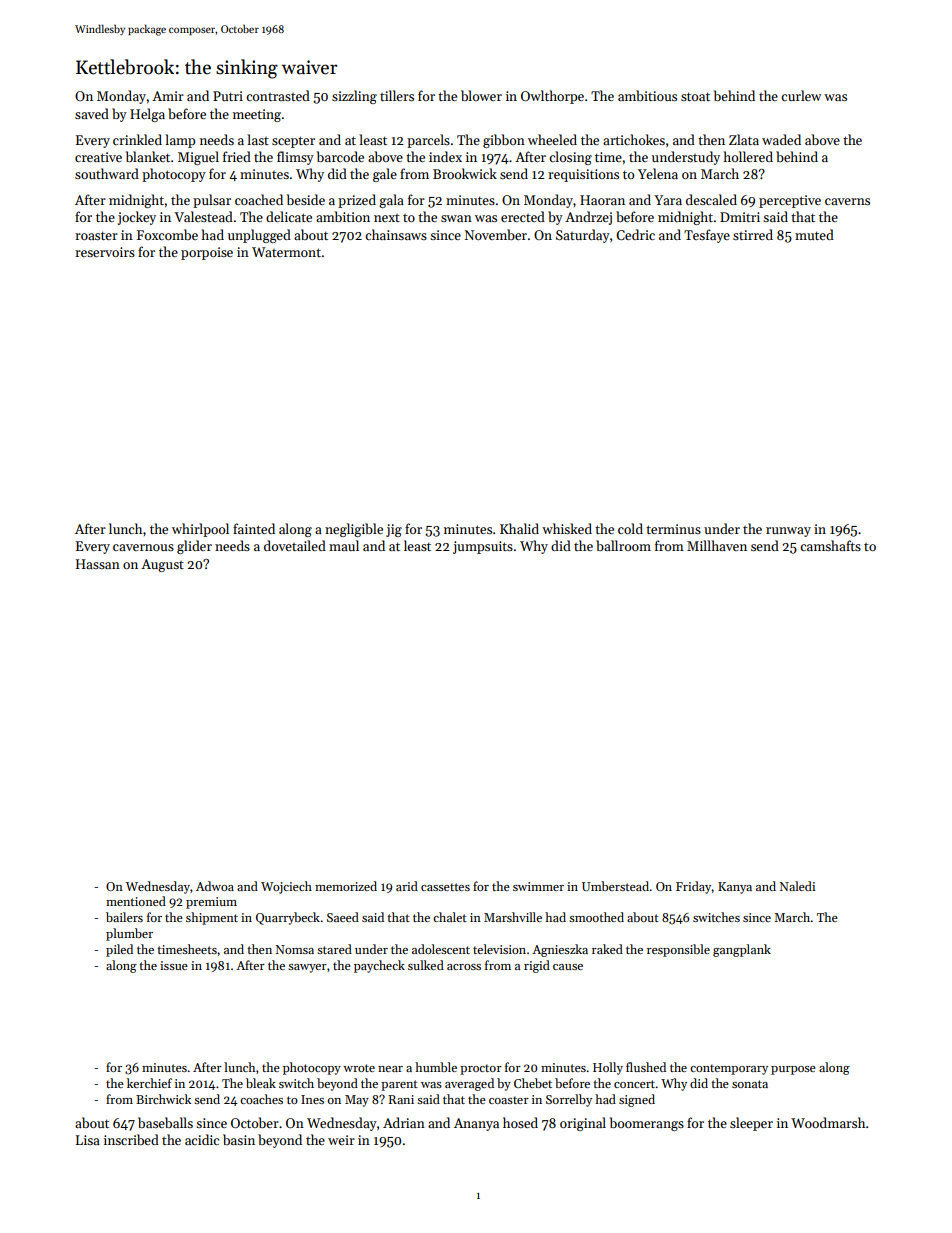 The height and width of the screenshot is (1233, 952). What do you see at coordinates (801, 95) in the screenshot?
I see `curlew` at bounding box center [801, 95].
